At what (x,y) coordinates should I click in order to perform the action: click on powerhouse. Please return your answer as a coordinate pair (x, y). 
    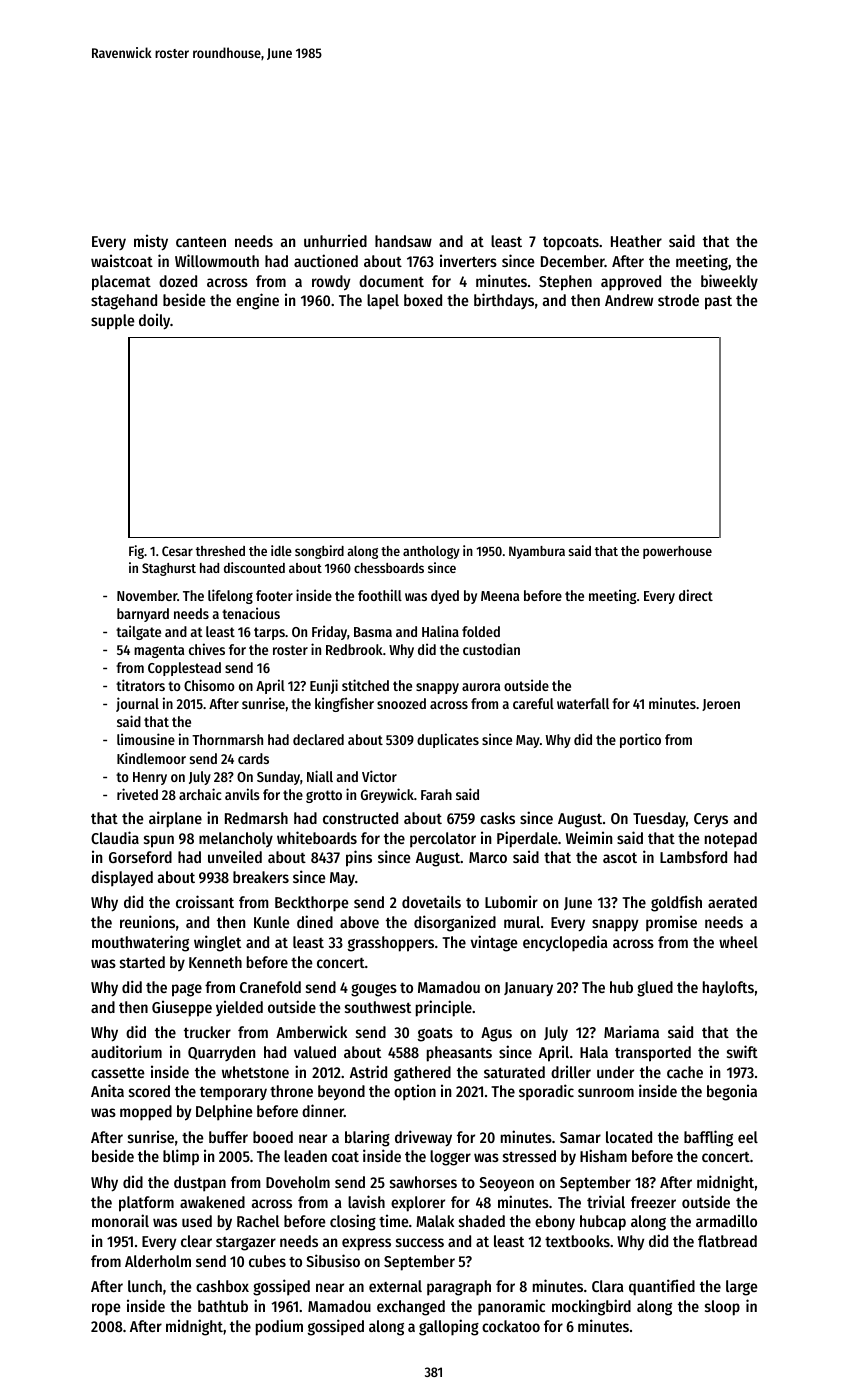
    Looking at the image, I should click on (677, 552).
